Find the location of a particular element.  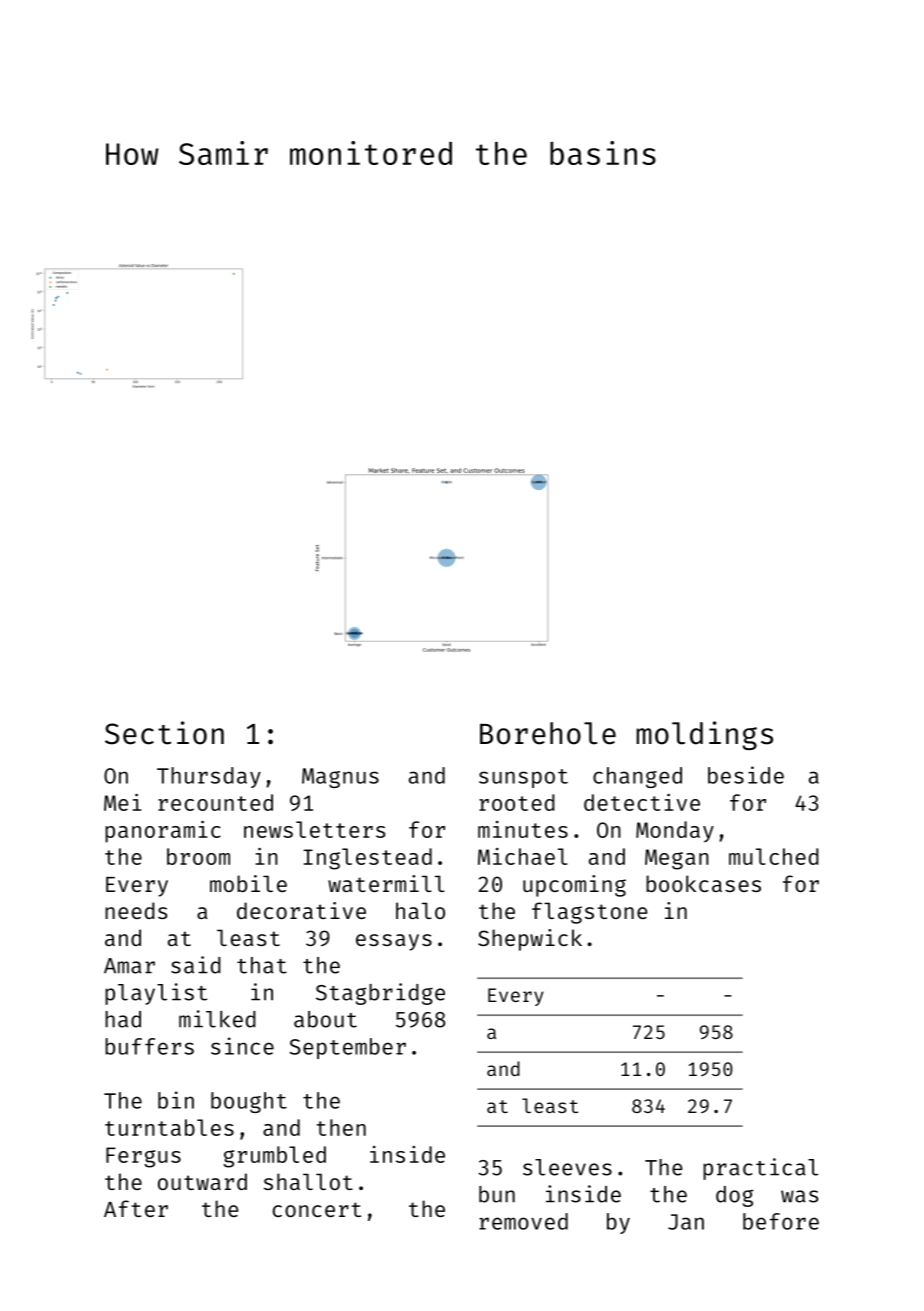

bookcases is located at coordinates (703, 883).
